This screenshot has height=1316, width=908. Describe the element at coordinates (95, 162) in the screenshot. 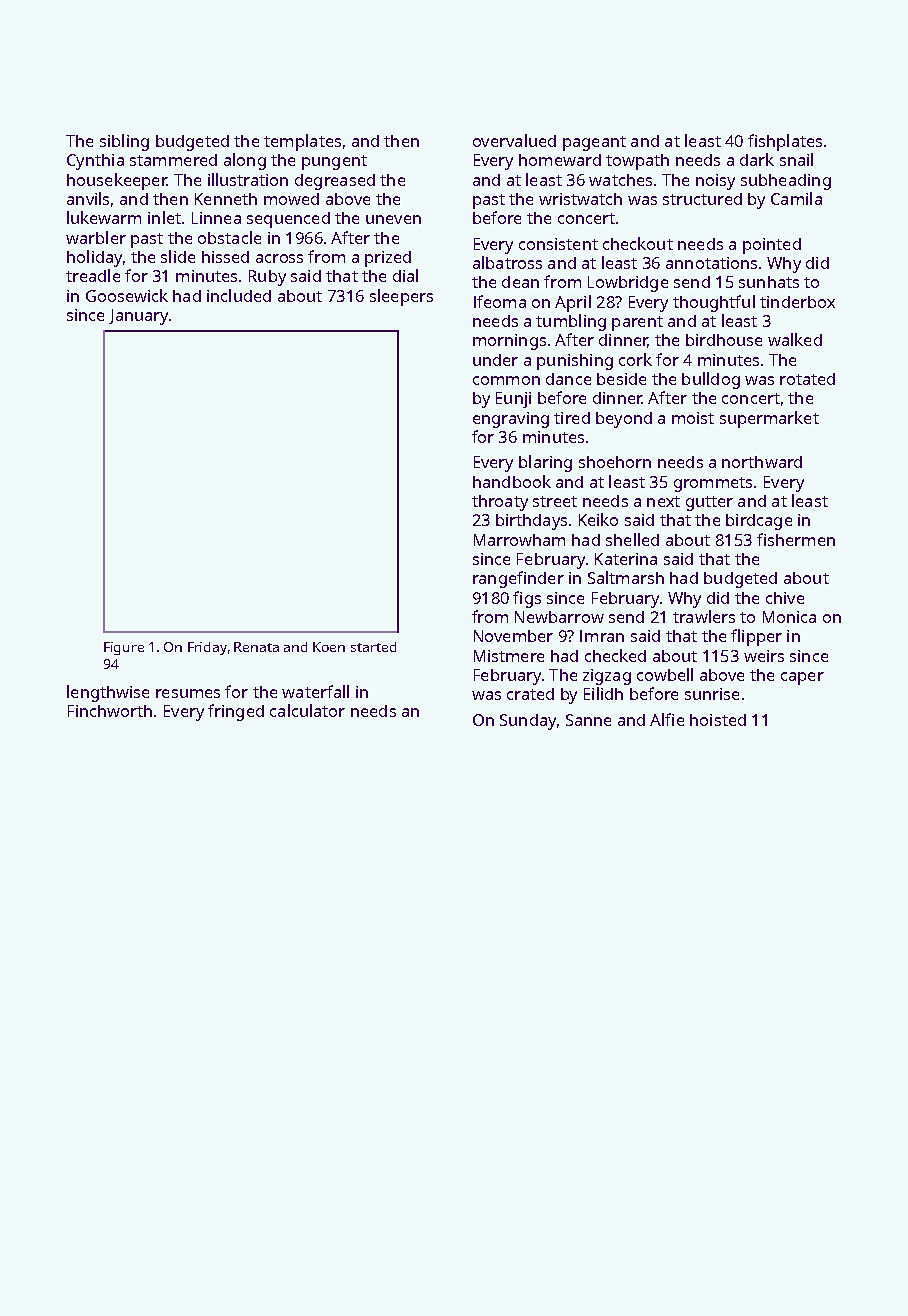

I see `Cynthia` at that location.
